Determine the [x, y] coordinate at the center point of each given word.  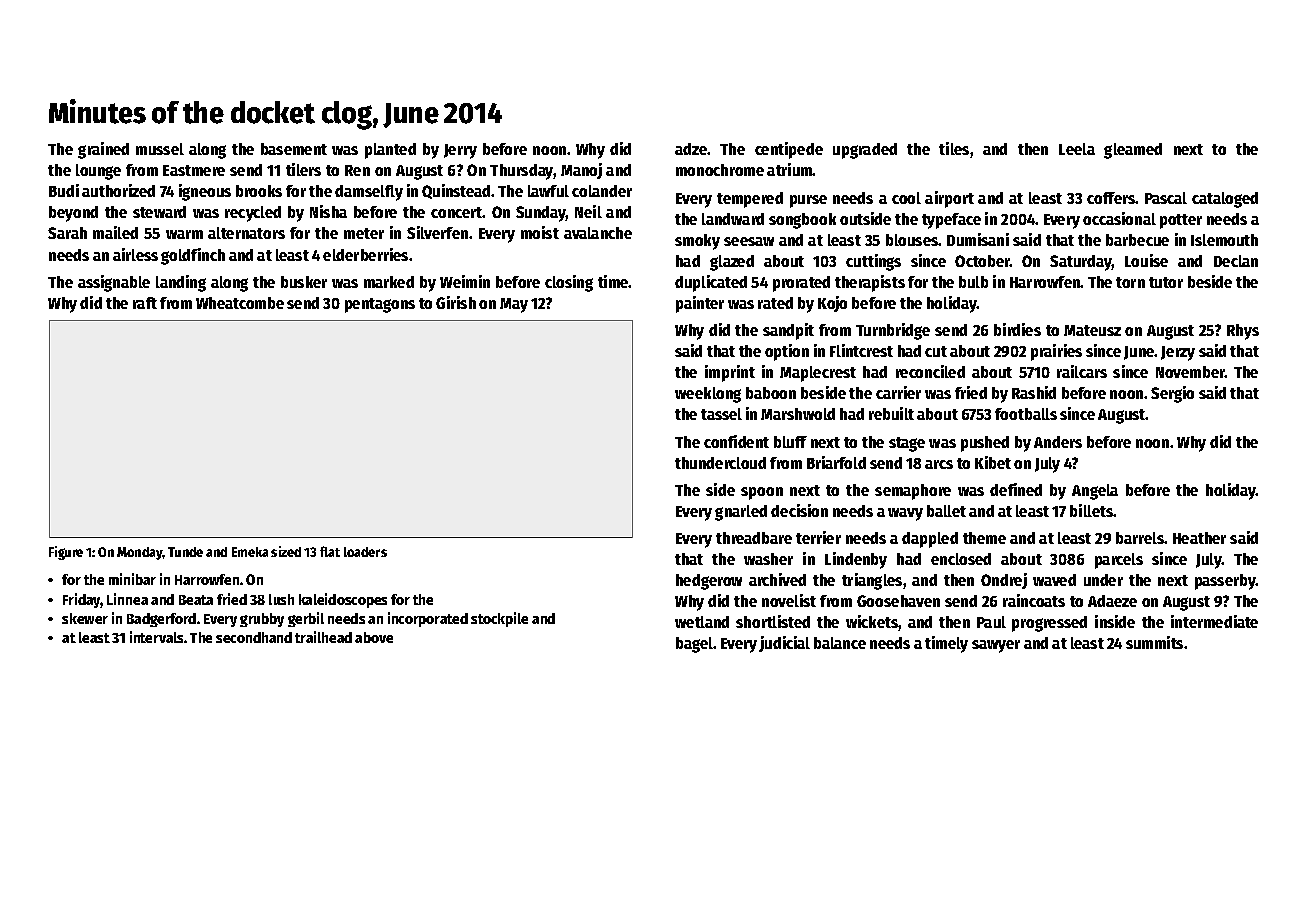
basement [294, 149]
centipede [789, 150]
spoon [762, 493]
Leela [1077, 149]
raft [145, 303]
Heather [1199, 538]
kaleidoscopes [343, 600]
